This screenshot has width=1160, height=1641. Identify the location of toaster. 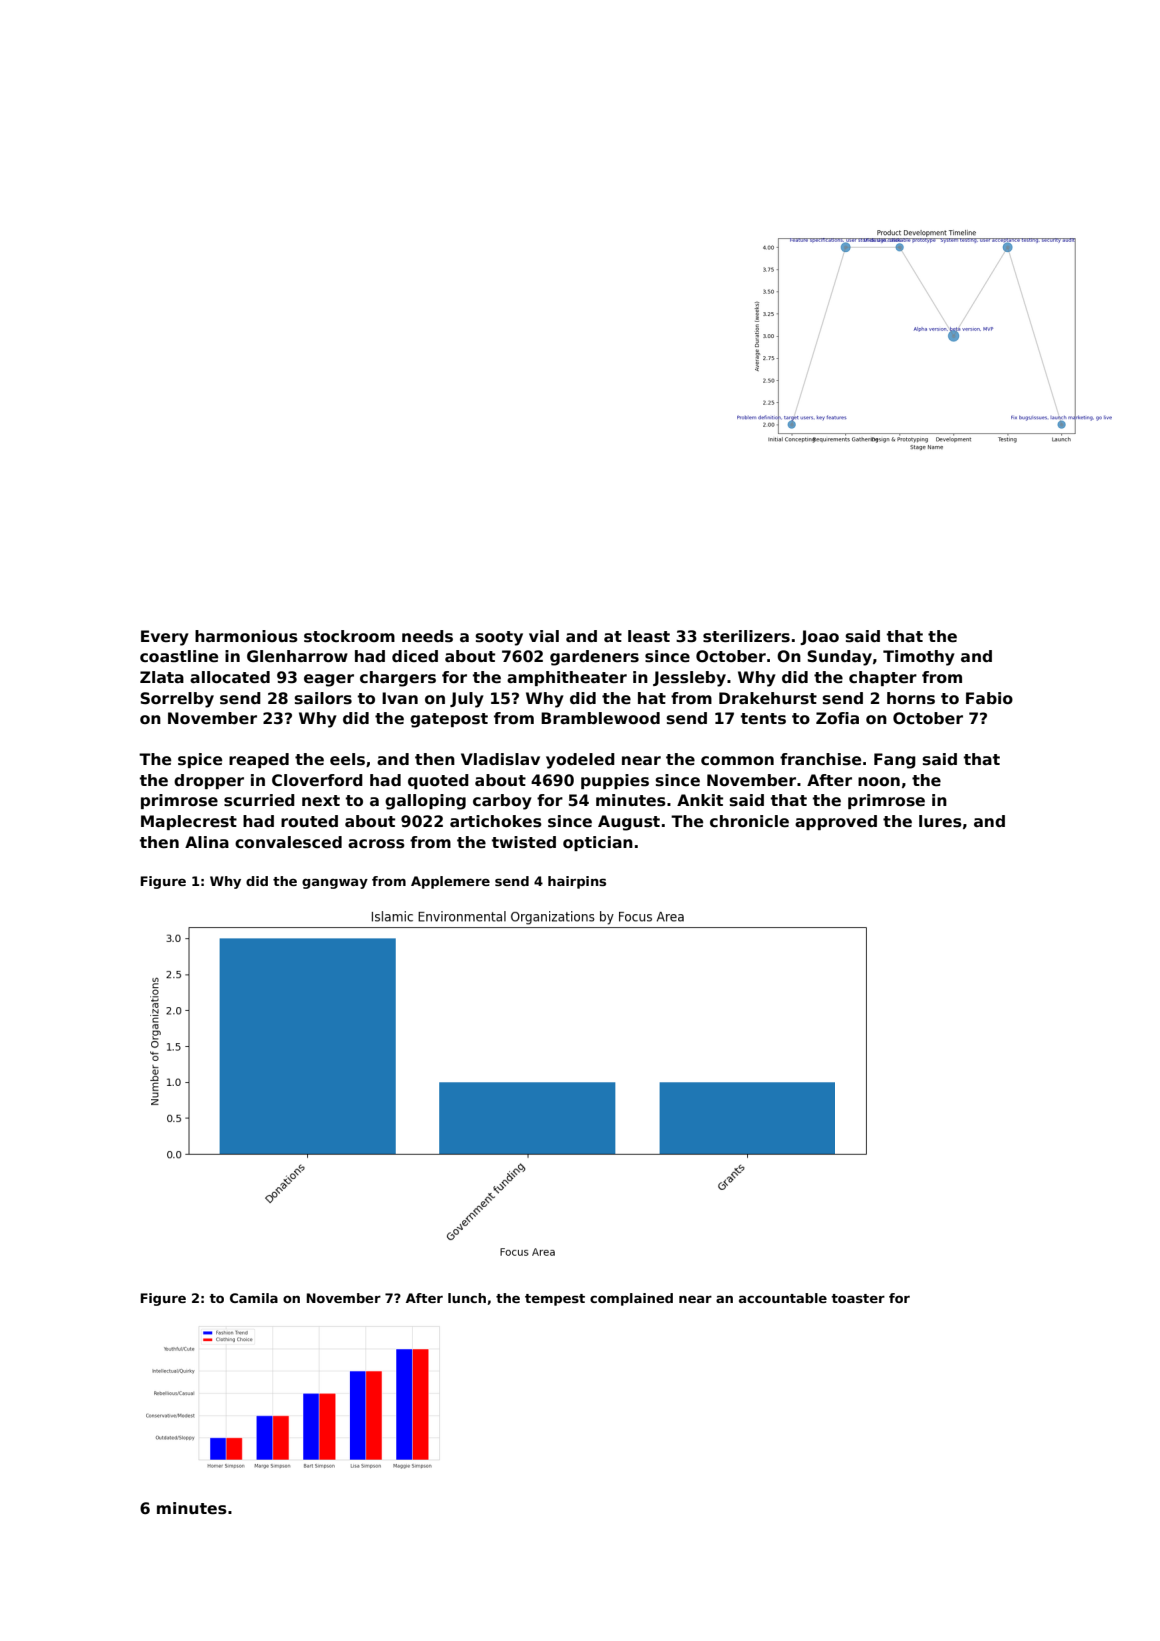
(858, 1298).
